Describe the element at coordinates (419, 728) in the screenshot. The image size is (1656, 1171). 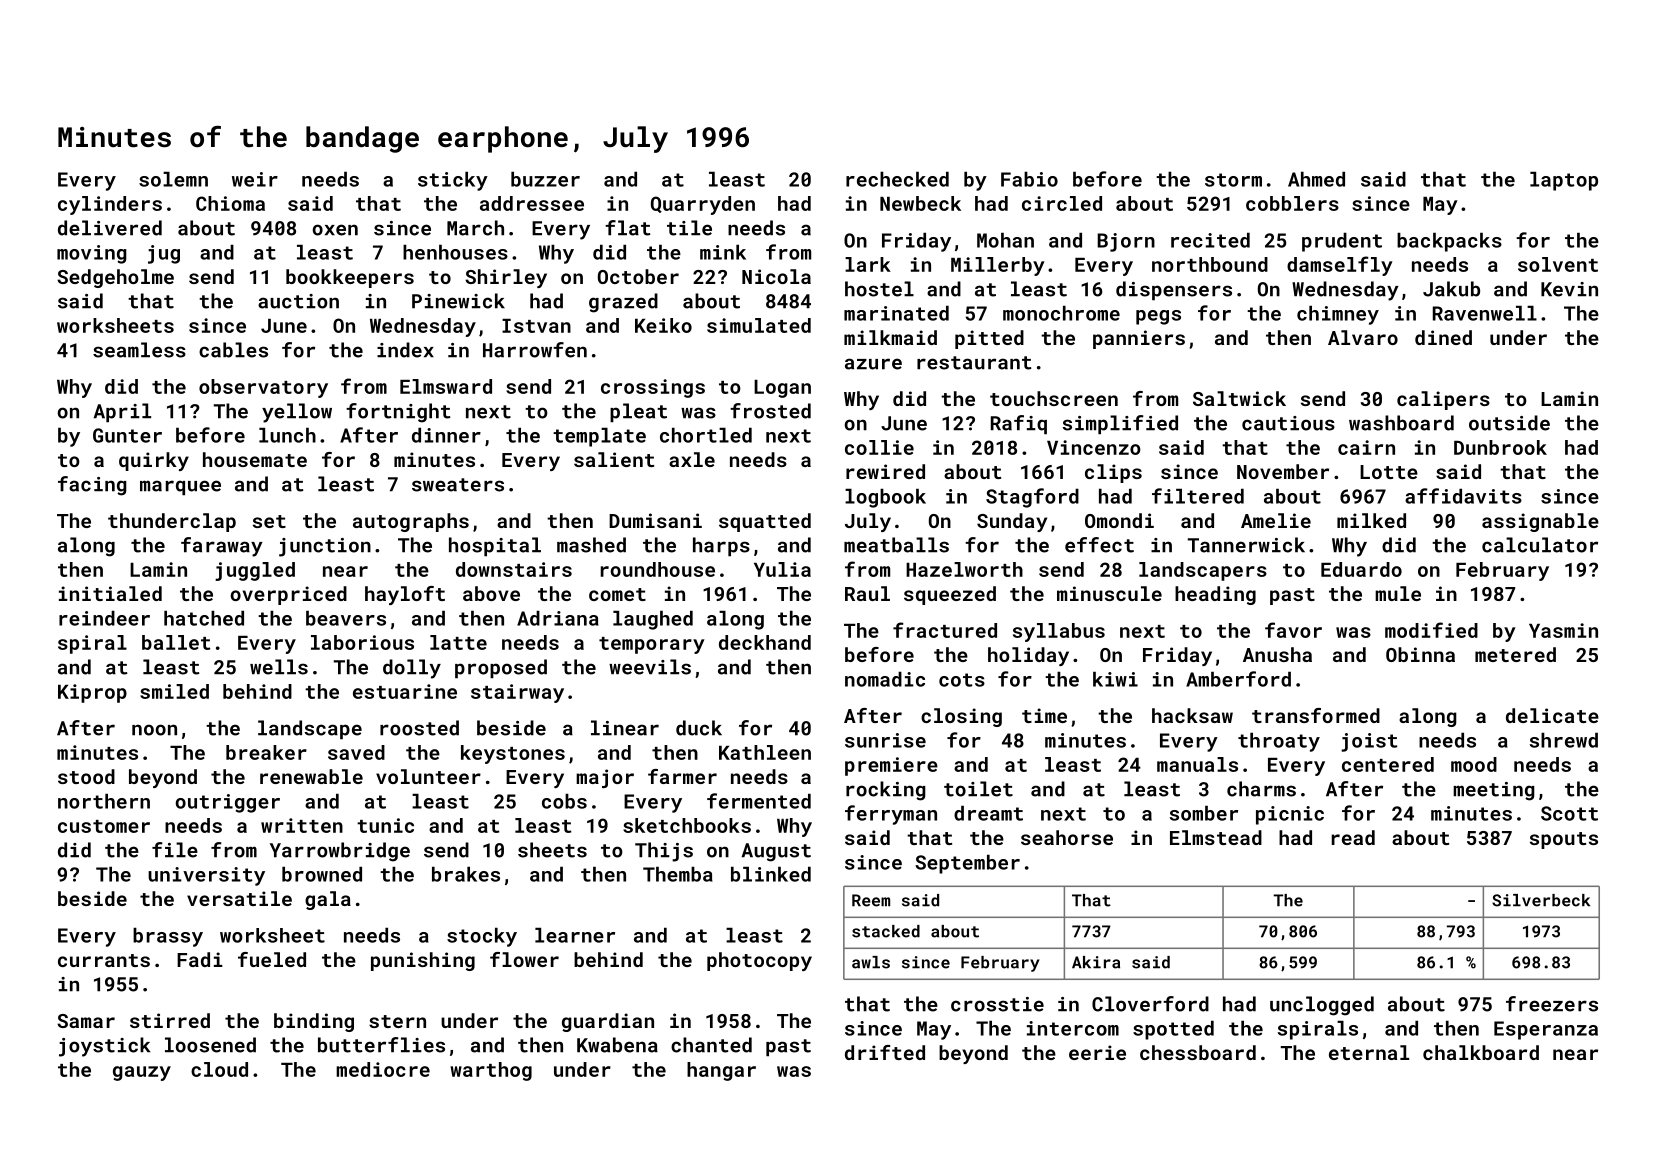
I see `roosted` at that location.
